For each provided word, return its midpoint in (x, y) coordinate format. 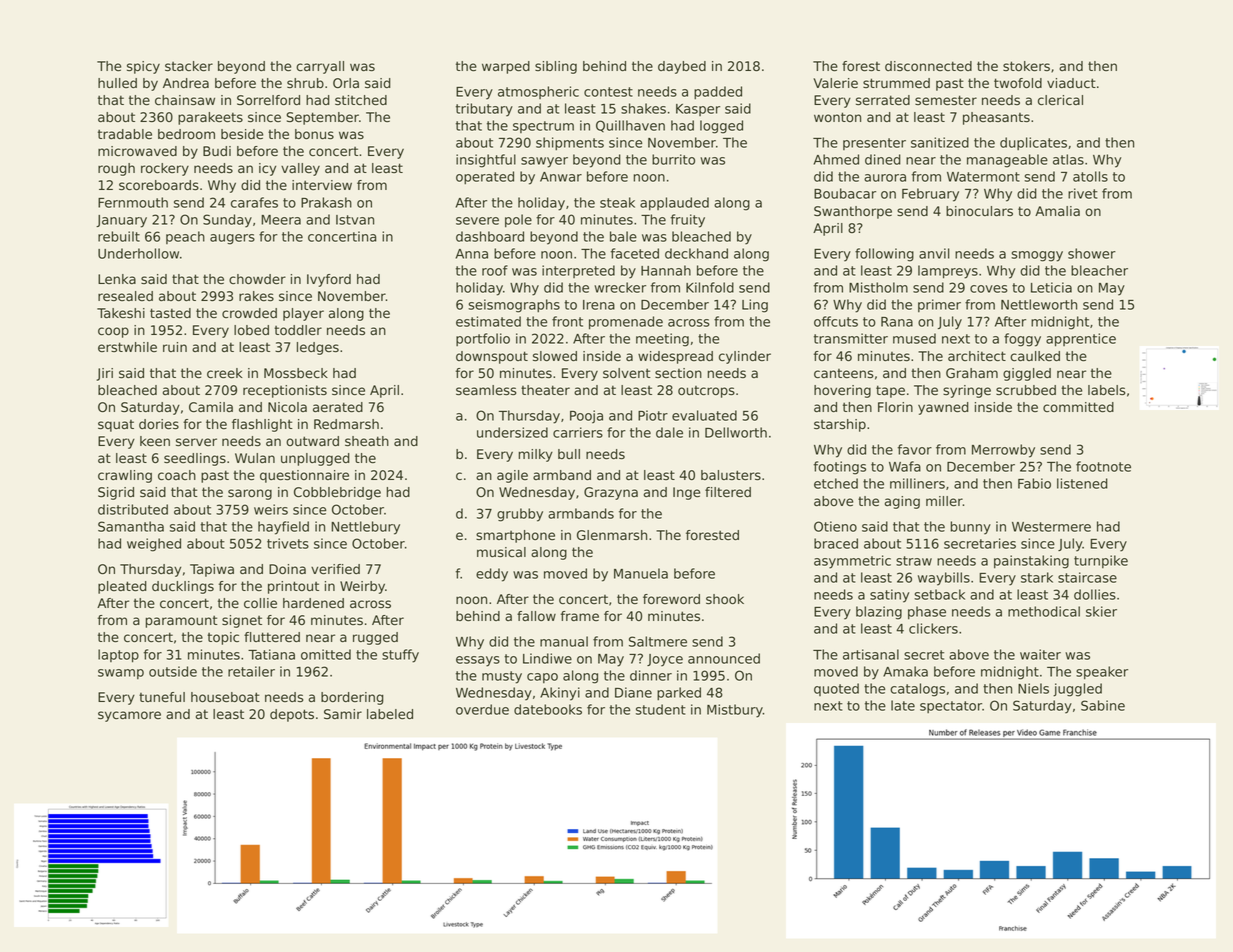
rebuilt (119, 236)
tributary (484, 110)
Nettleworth (1039, 304)
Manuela (641, 573)
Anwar (561, 177)
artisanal (871, 654)
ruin (175, 347)
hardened (313, 603)
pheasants (996, 118)
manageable (1007, 161)
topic (223, 638)
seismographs (514, 306)
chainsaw (185, 100)
